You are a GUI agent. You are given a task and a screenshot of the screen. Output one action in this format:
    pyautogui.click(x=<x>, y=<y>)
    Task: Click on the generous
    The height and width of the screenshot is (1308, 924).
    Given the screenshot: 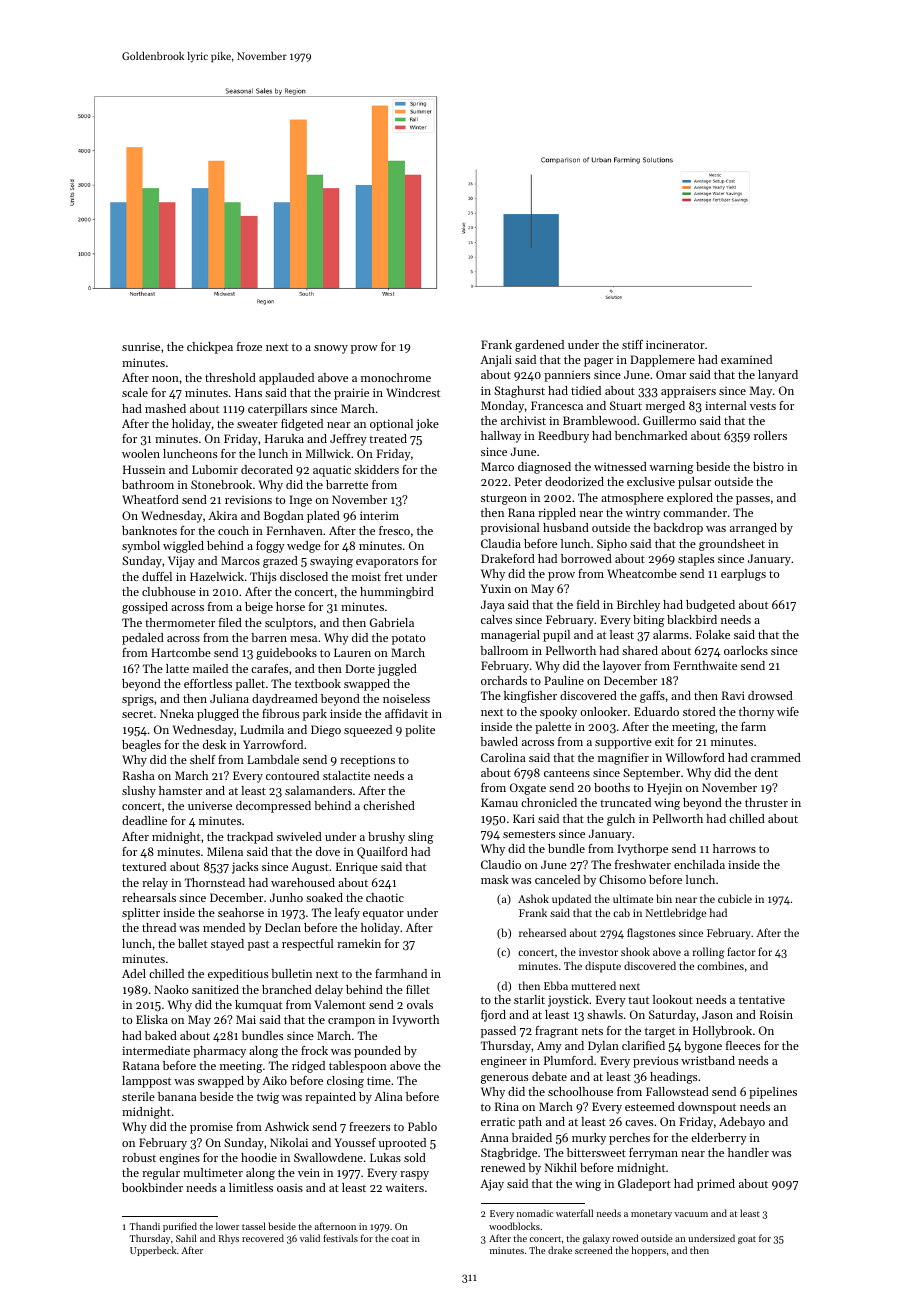 What is the action you would take?
    pyautogui.click(x=504, y=1079)
